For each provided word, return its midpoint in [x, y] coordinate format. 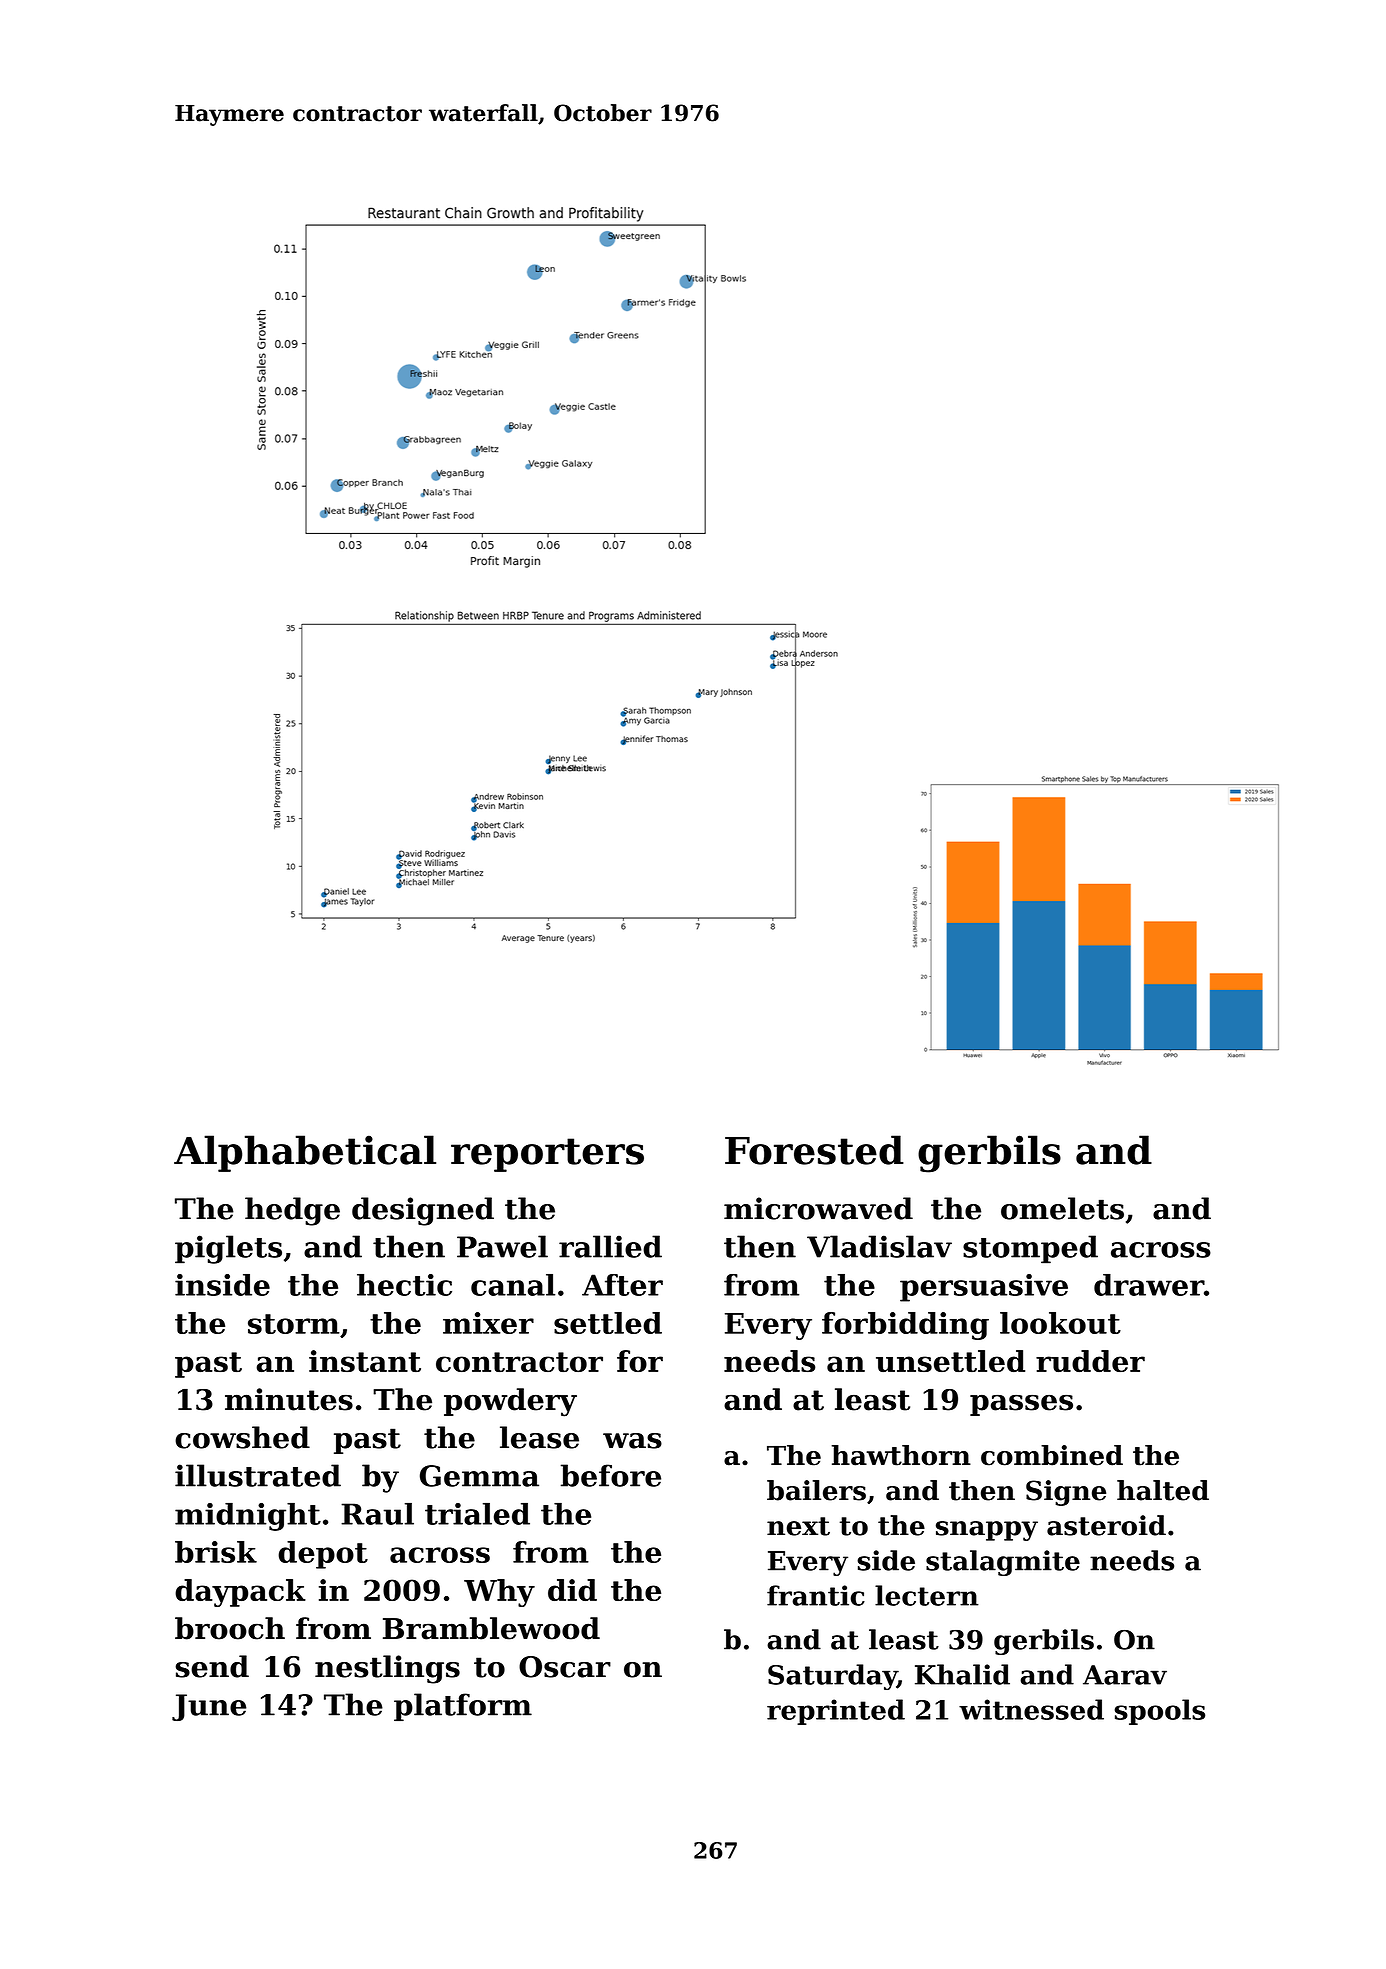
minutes [289, 1399]
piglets [228, 1249]
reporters [547, 1155]
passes [1021, 1405]
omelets [1062, 1208]
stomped [1030, 1249]
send [212, 1666]
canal [513, 1285]
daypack [240, 1593]
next [798, 1526]
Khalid [962, 1674]
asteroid [1106, 1525]
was [632, 1441]
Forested [814, 1150]
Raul [377, 1514]
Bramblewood [491, 1628]
